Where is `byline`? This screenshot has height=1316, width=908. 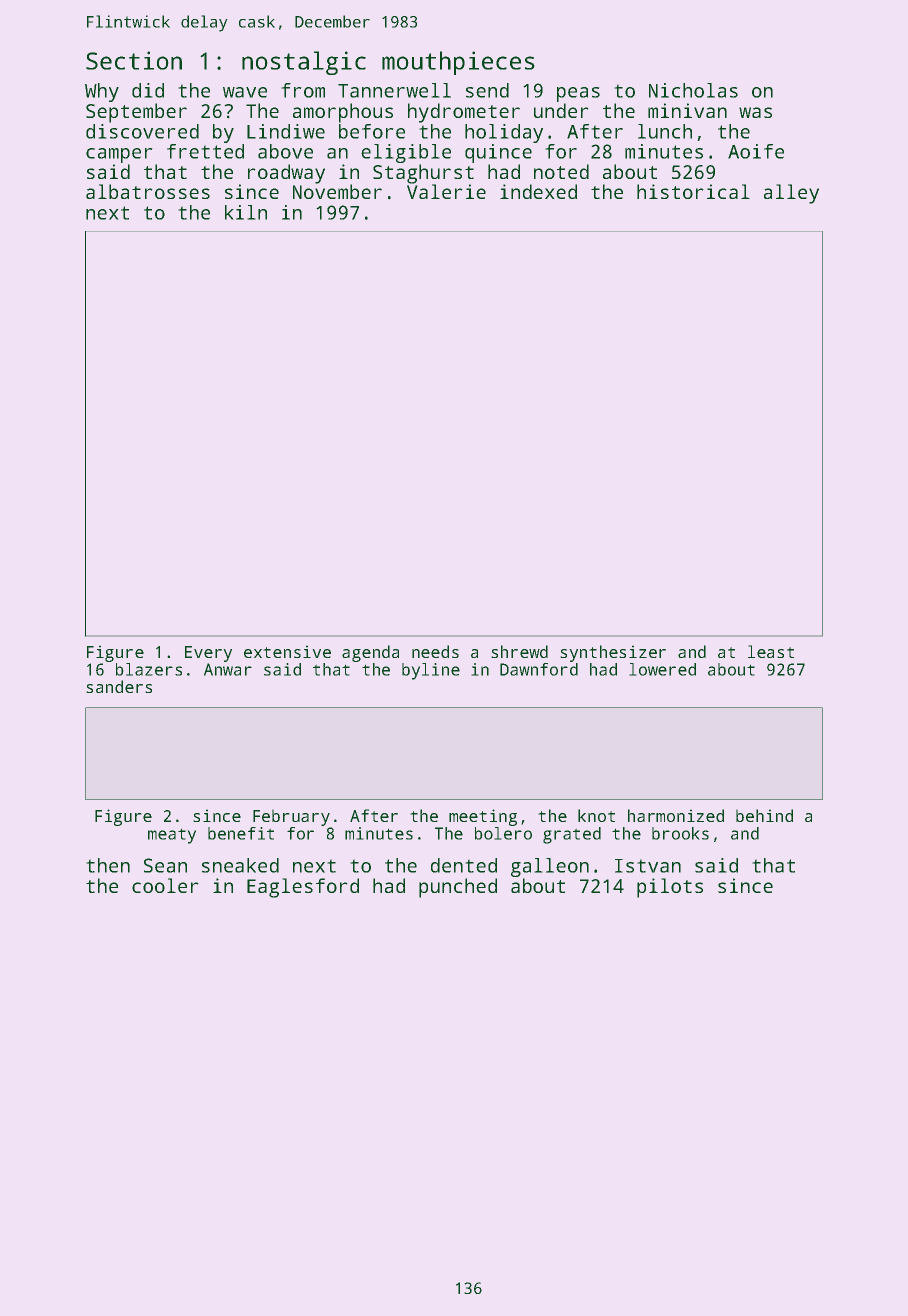
byline is located at coordinates (431, 671).
